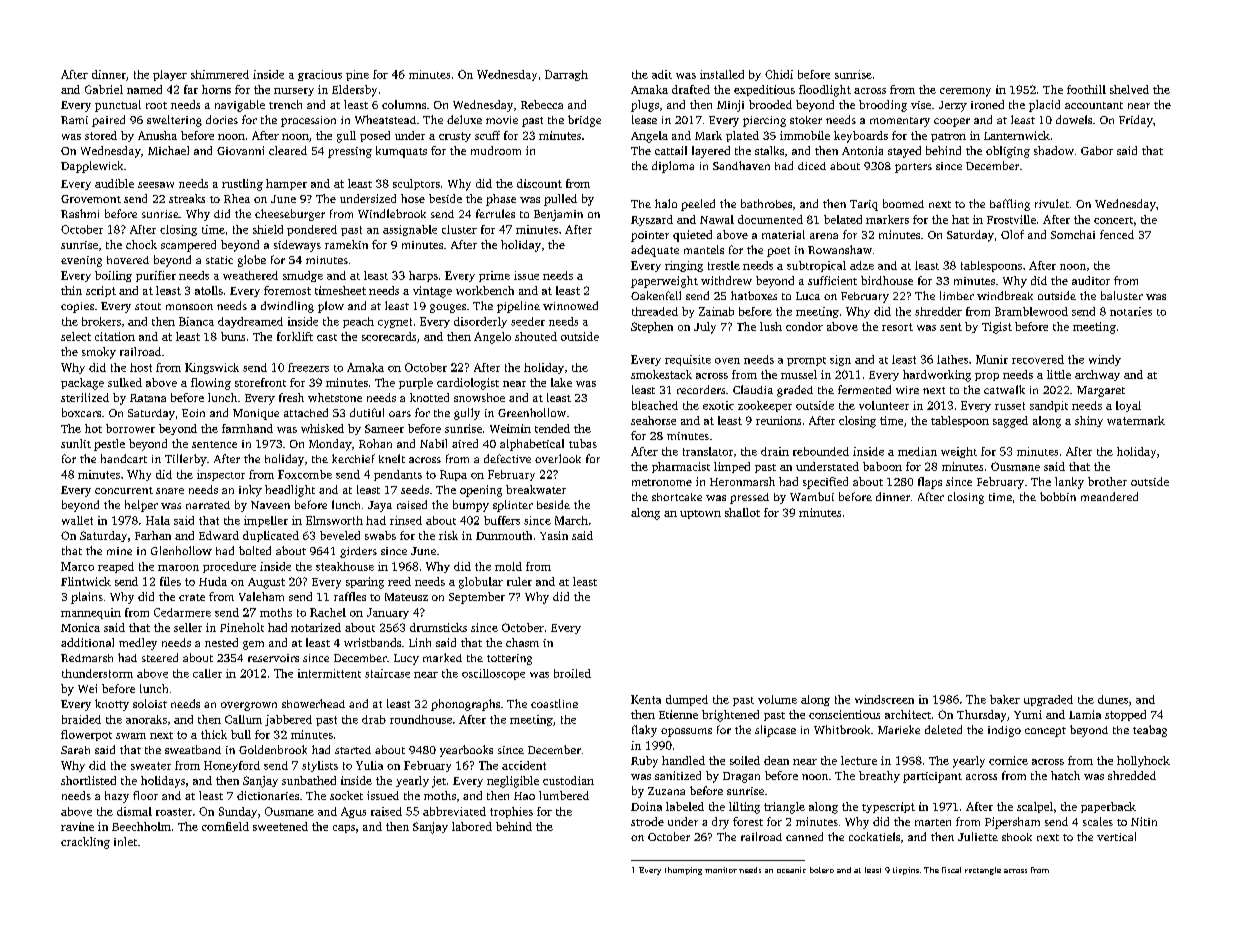  What do you see at coordinates (280, 826) in the document?
I see `sweetened` at bounding box center [280, 826].
